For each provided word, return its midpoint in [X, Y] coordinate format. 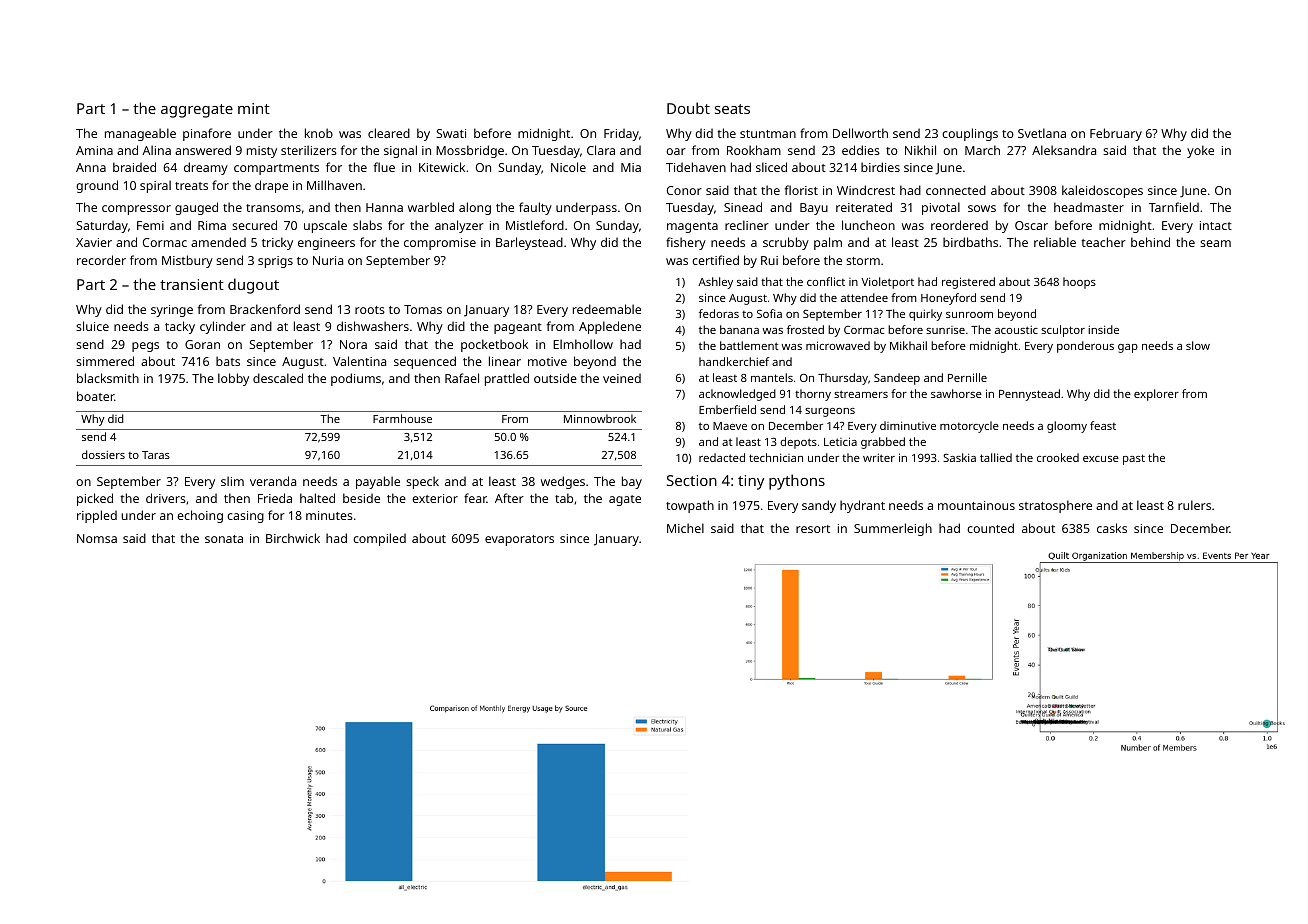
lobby [233, 379]
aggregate [197, 111]
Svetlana [1042, 133]
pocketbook [494, 345]
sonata [224, 539]
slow [1198, 345]
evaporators [519, 540]
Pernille [967, 377]
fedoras [719, 313]
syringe [172, 311]
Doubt [688, 108]
